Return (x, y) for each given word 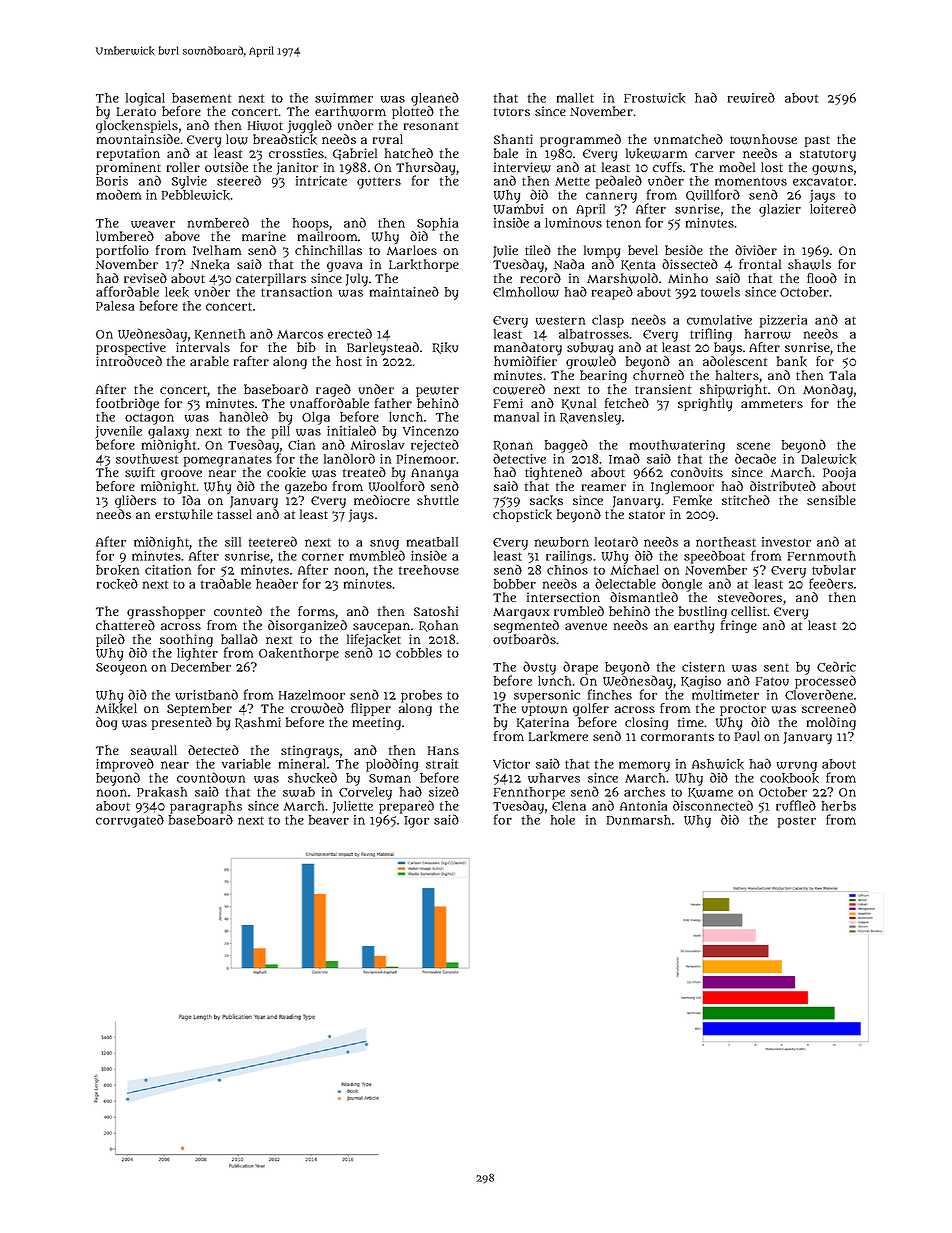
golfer (591, 709)
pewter (437, 391)
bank (792, 361)
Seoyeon (121, 669)
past (817, 141)
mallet (575, 98)
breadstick (285, 139)
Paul (747, 736)
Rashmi (258, 723)
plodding (392, 765)
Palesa (115, 306)
